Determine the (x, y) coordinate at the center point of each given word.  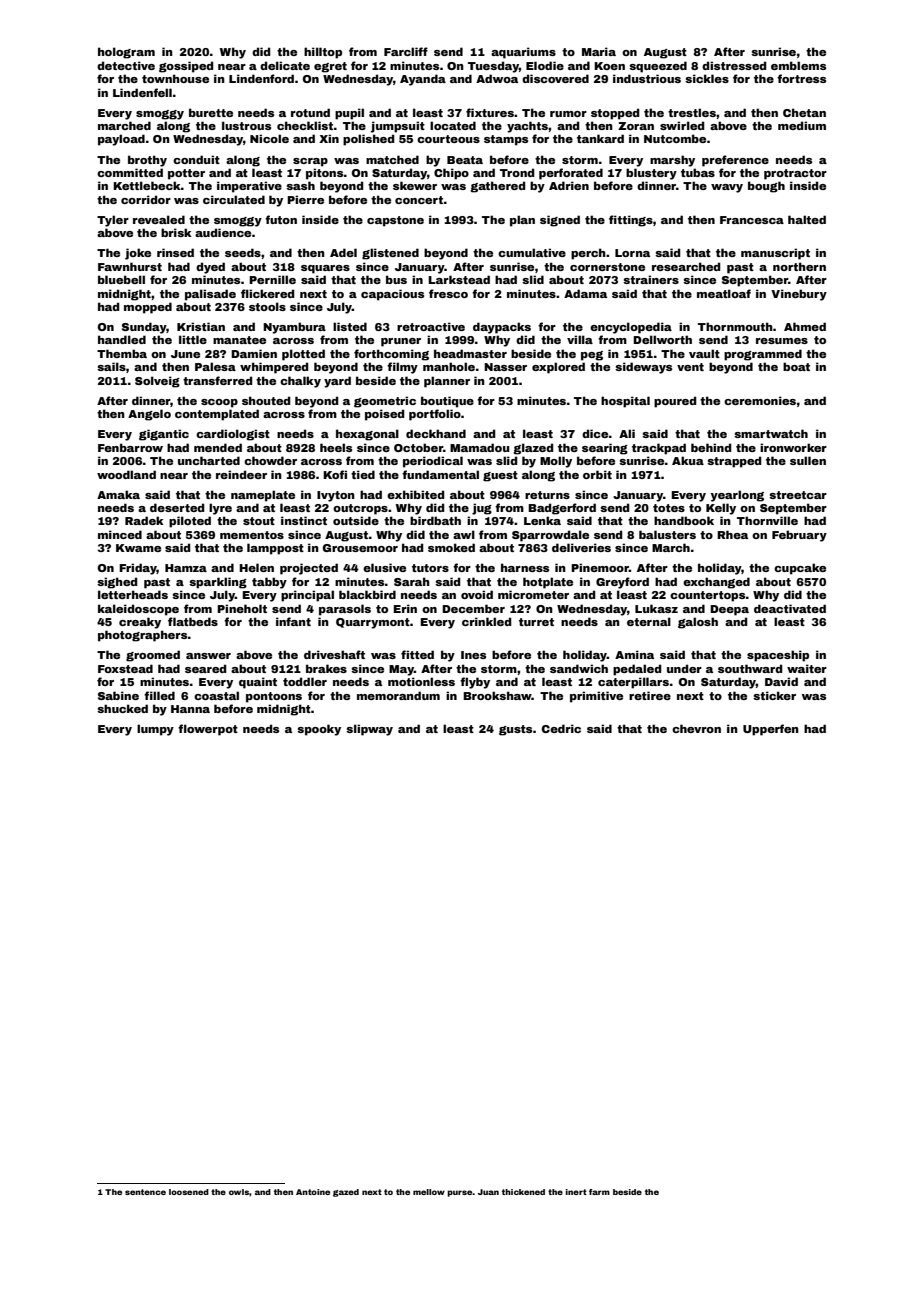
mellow (429, 1192)
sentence (145, 1192)
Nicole (269, 138)
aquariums (523, 53)
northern (799, 266)
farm (599, 1192)
